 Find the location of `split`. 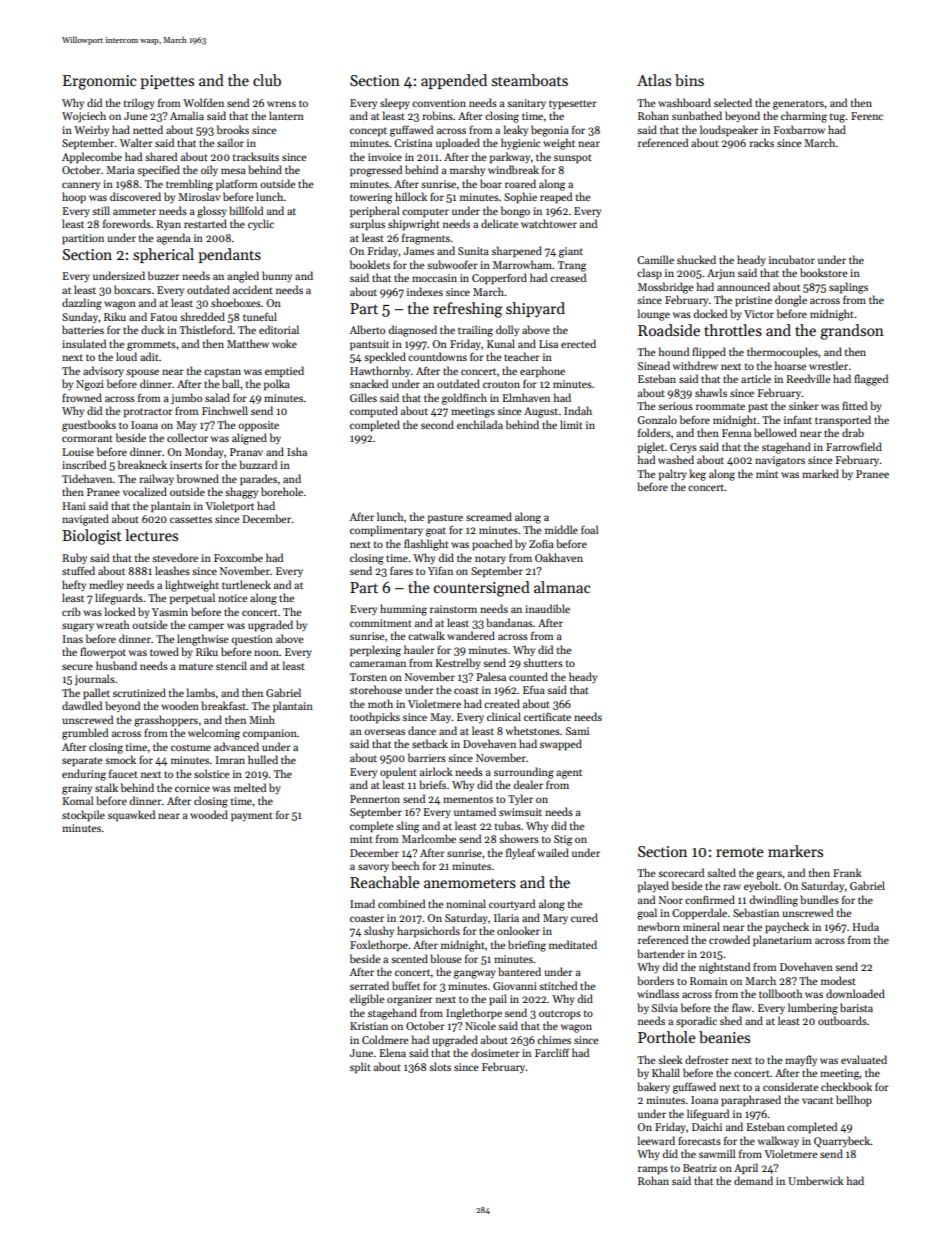

split is located at coordinates (360, 1067).
